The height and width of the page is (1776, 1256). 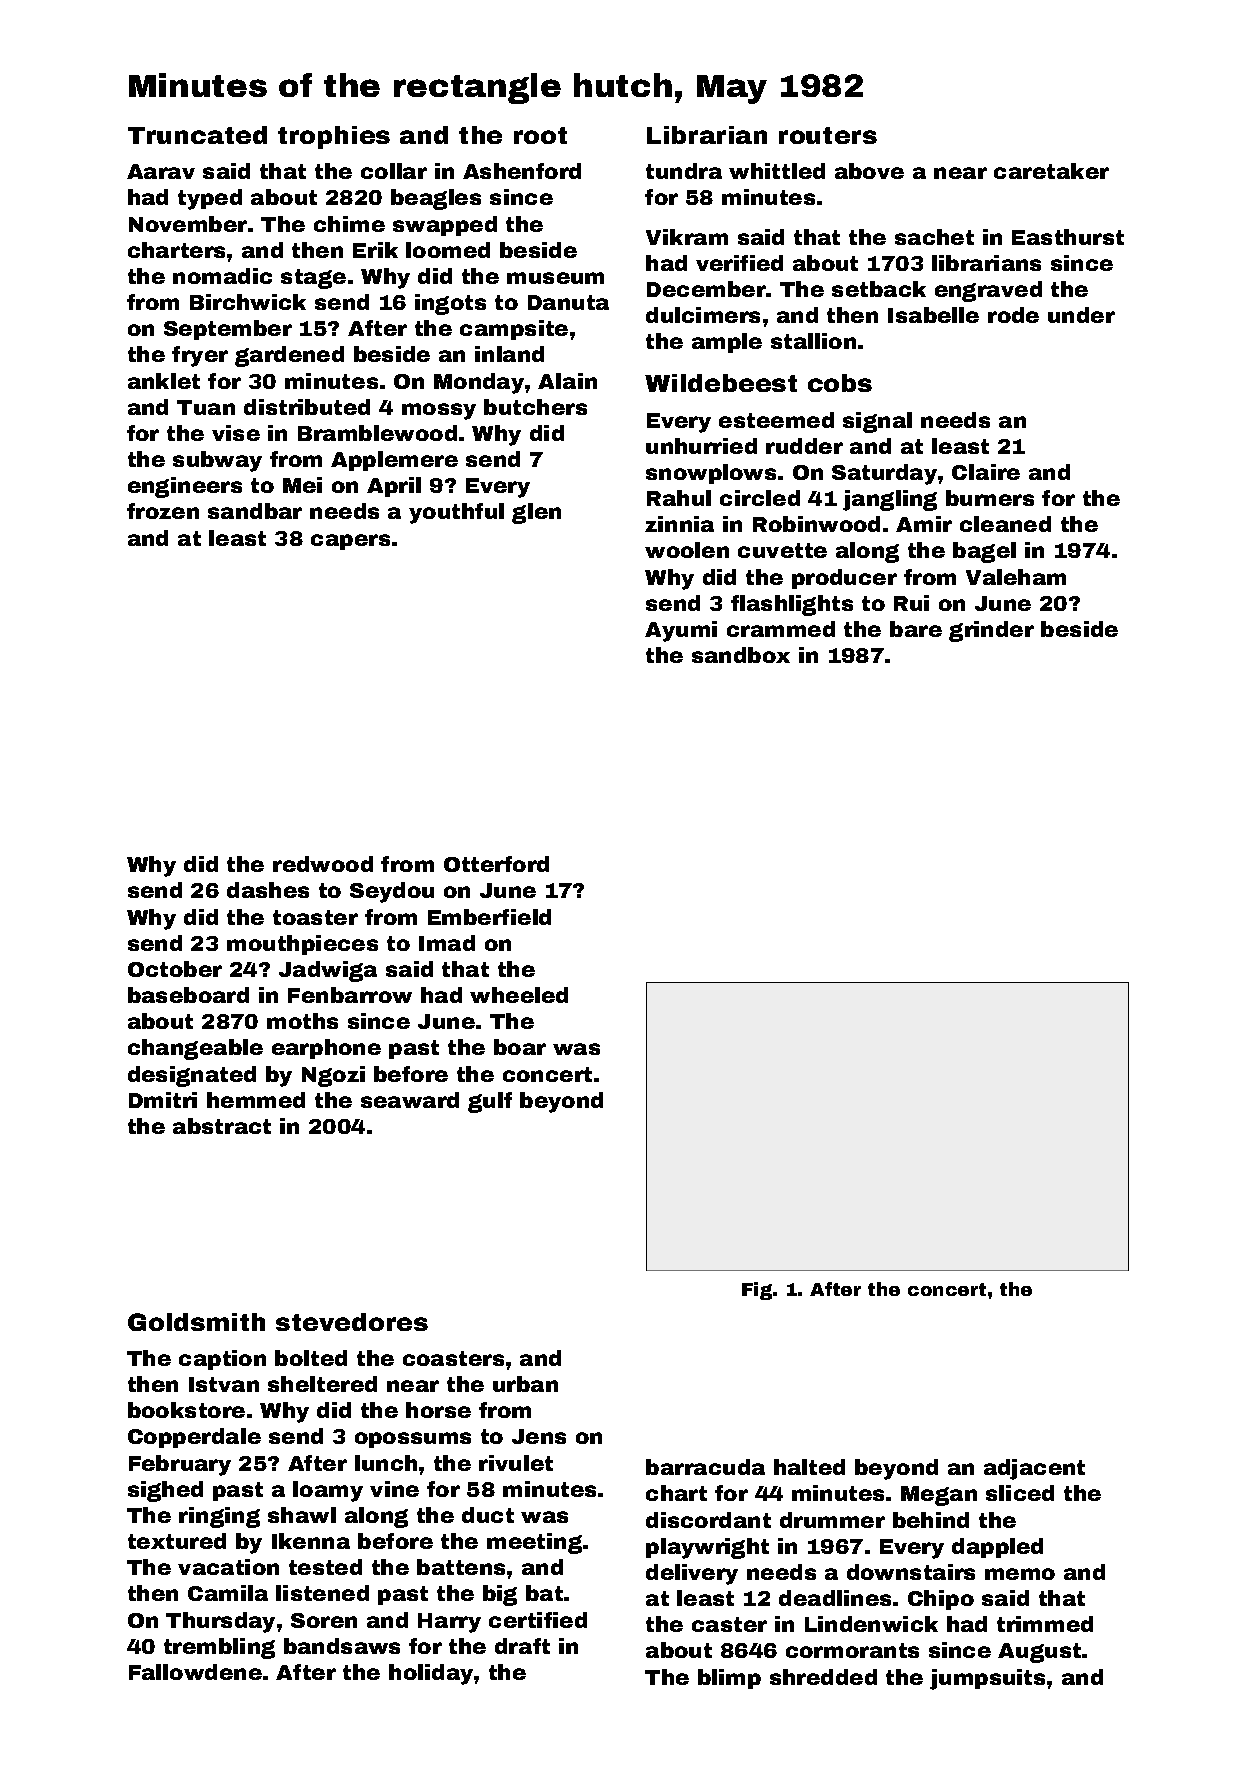 What do you see at coordinates (684, 171) in the page?
I see `tundra` at bounding box center [684, 171].
